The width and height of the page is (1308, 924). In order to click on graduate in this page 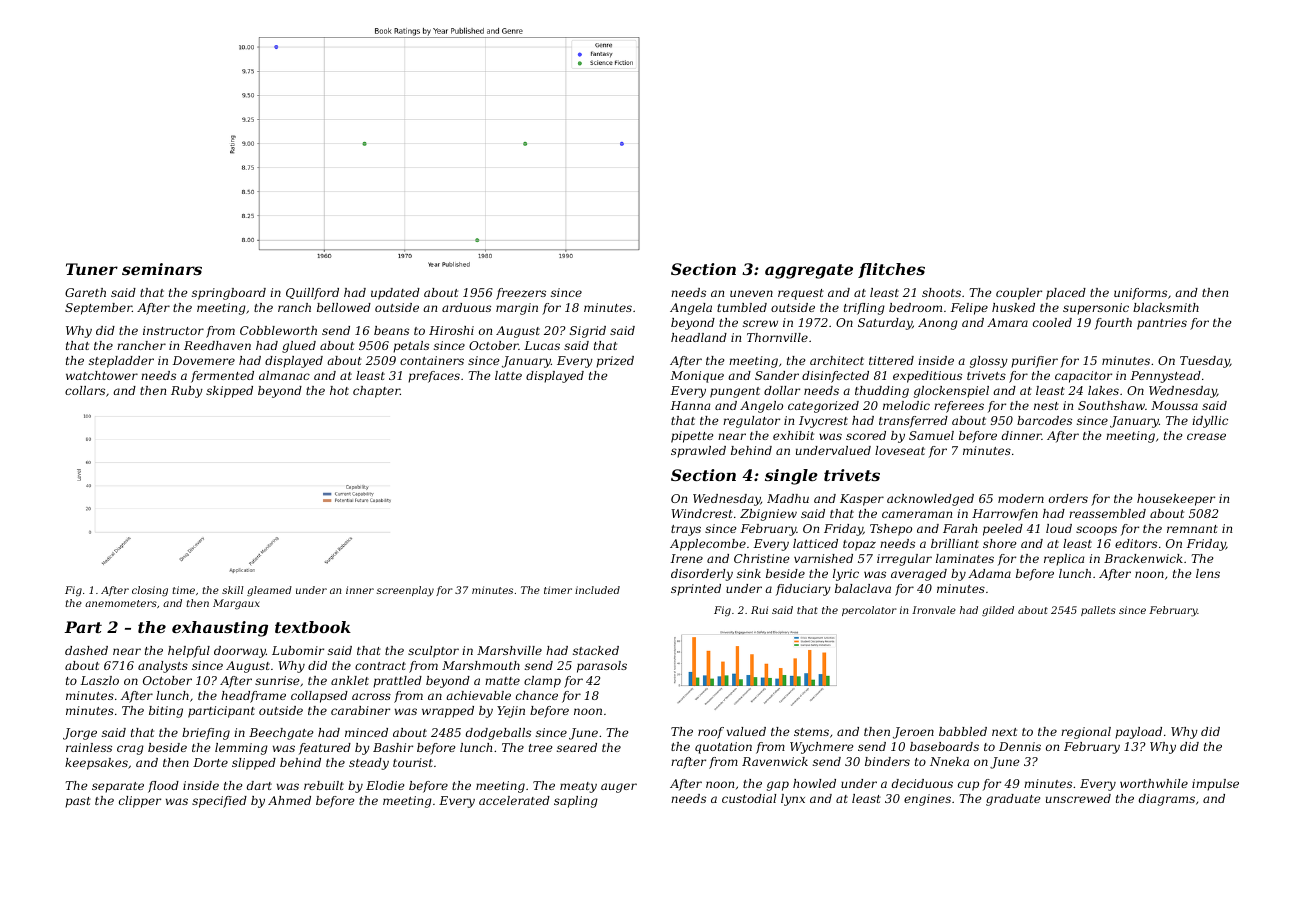, I will do `click(1013, 800)`.
